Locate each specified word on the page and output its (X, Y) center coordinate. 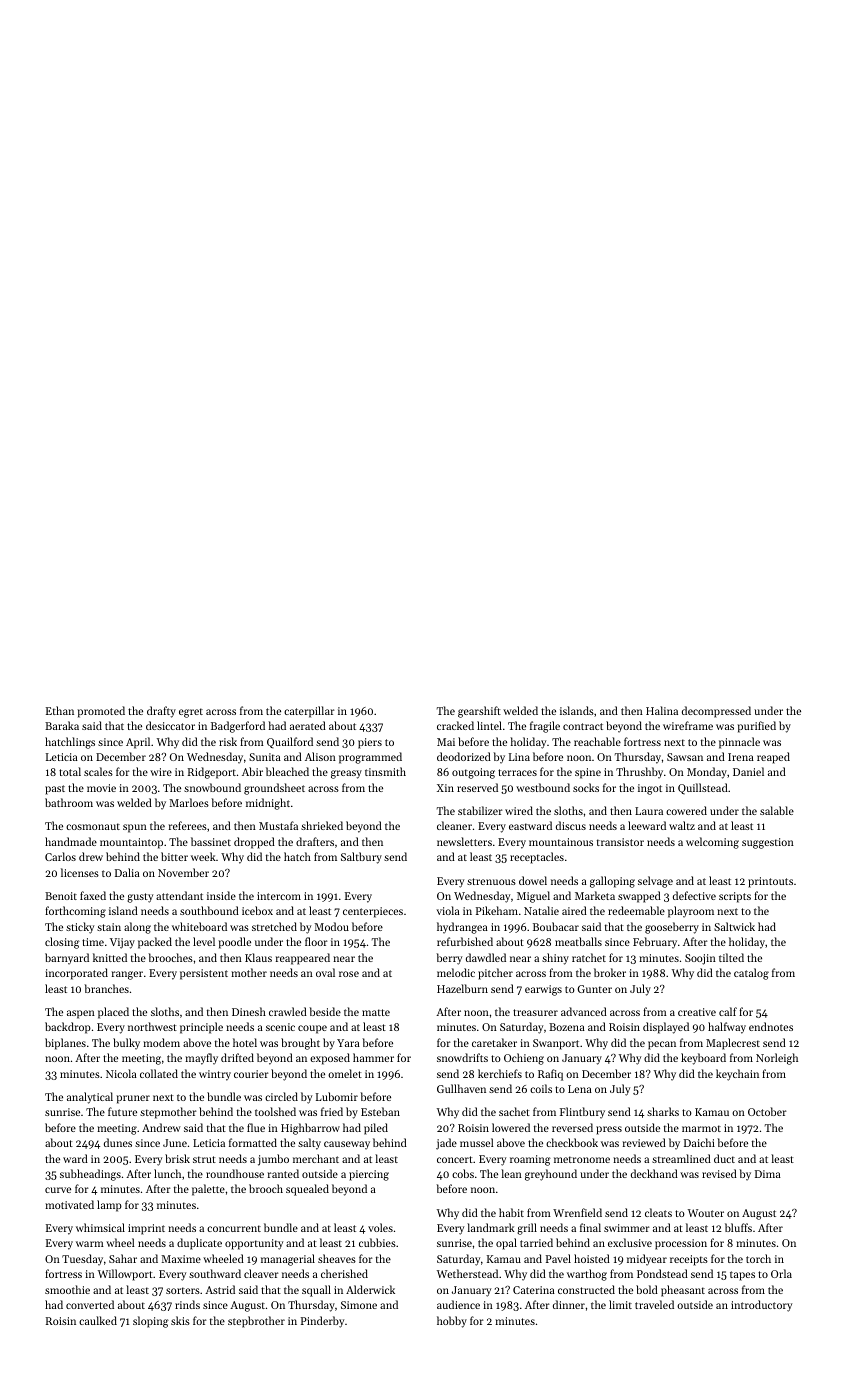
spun (135, 828)
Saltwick (734, 926)
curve (58, 1190)
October (767, 1111)
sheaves (337, 1258)
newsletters (464, 841)
